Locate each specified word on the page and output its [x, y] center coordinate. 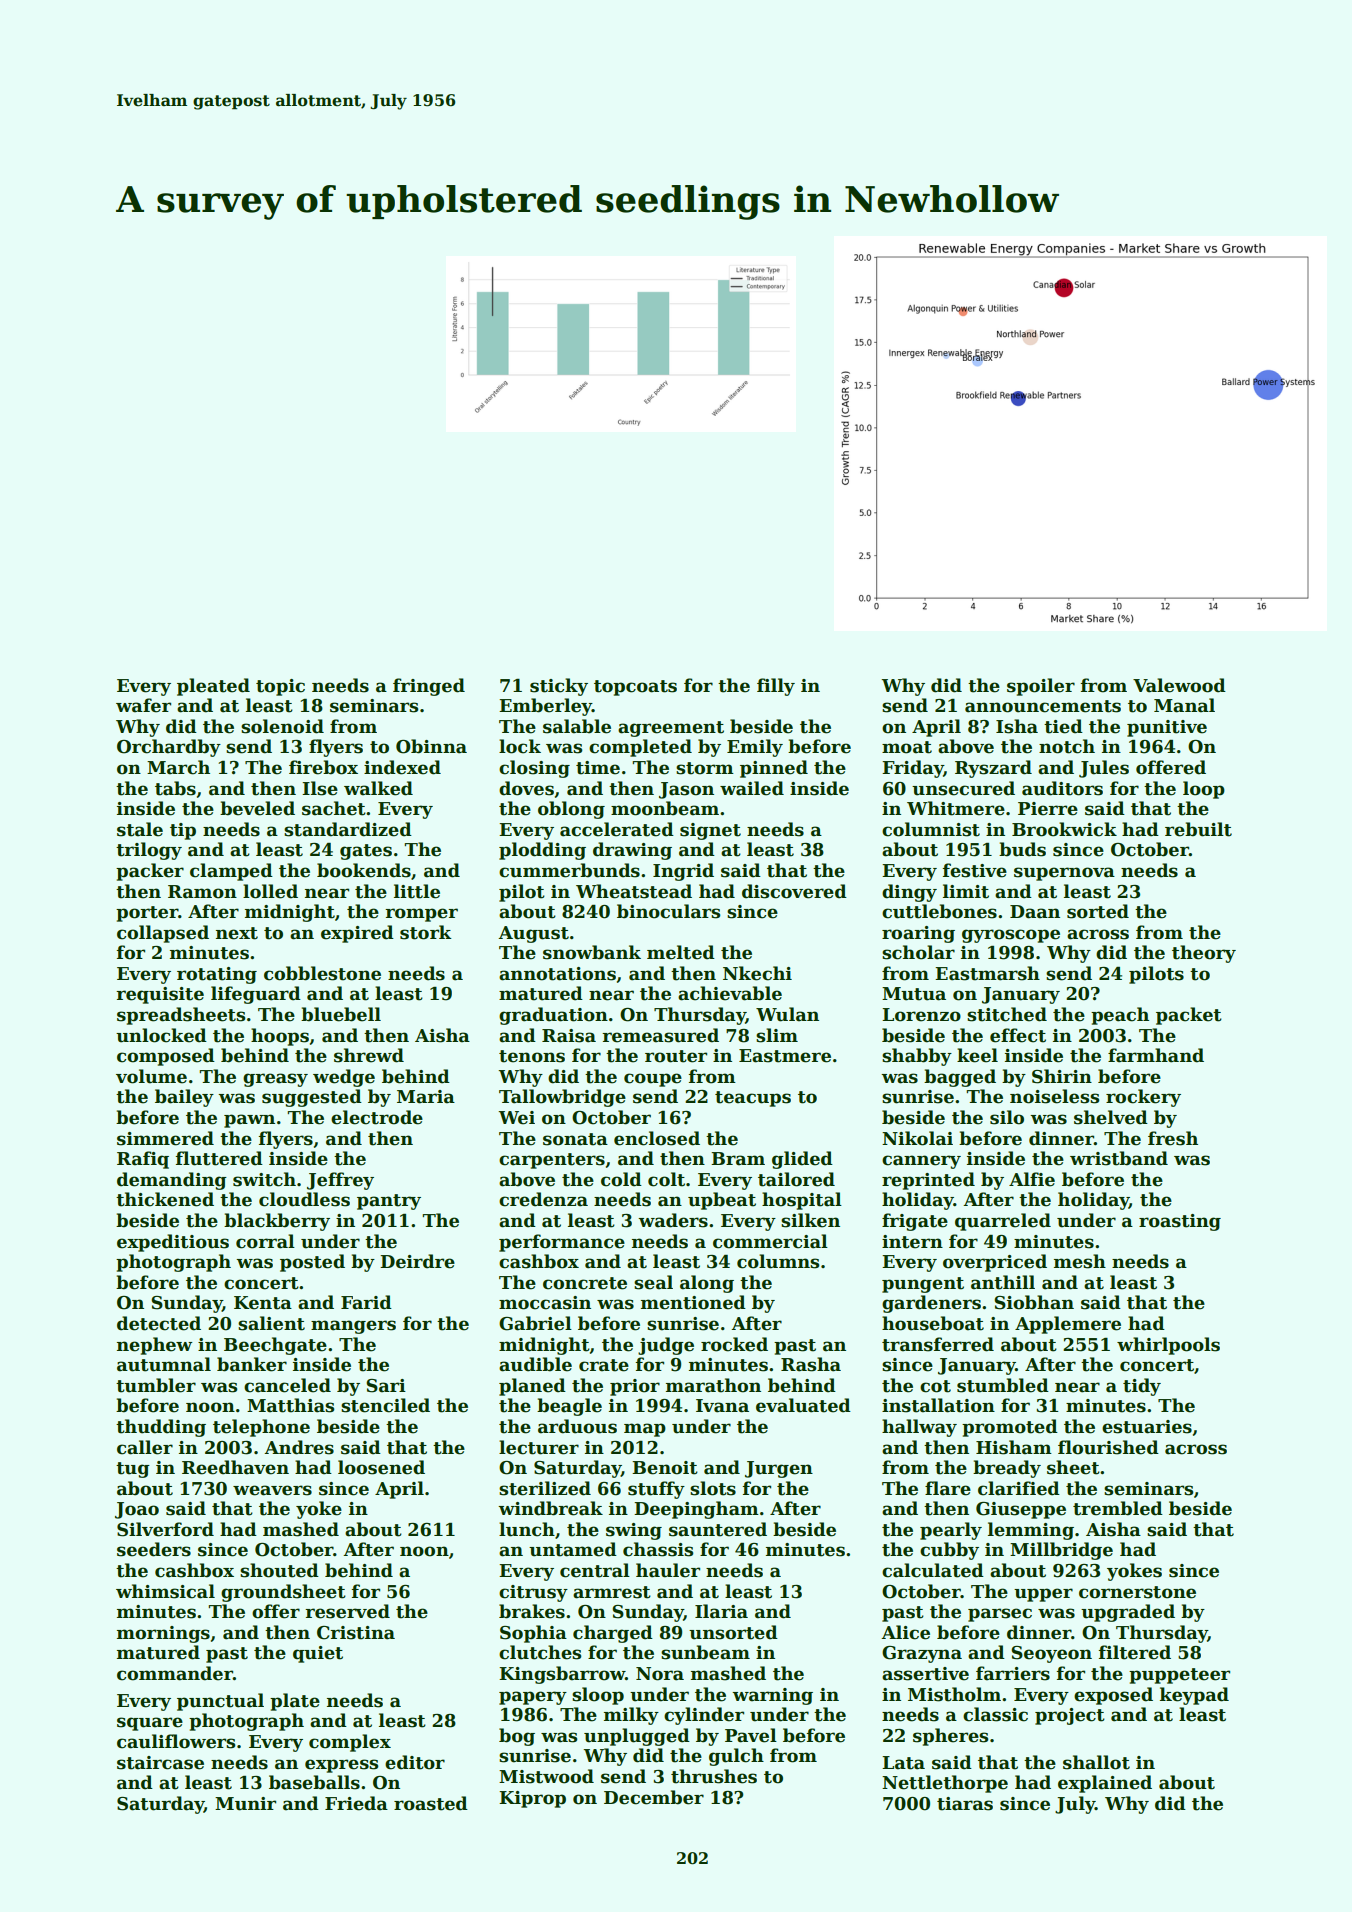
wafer [143, 705]
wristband [1119, 1158]
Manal [1184, 705]
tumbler [156, 1385]
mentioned [693, 1302]
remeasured [660, 1035]
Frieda [356, 1803]
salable [577, 726]
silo [1007, 1117]
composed [166, 1057]
